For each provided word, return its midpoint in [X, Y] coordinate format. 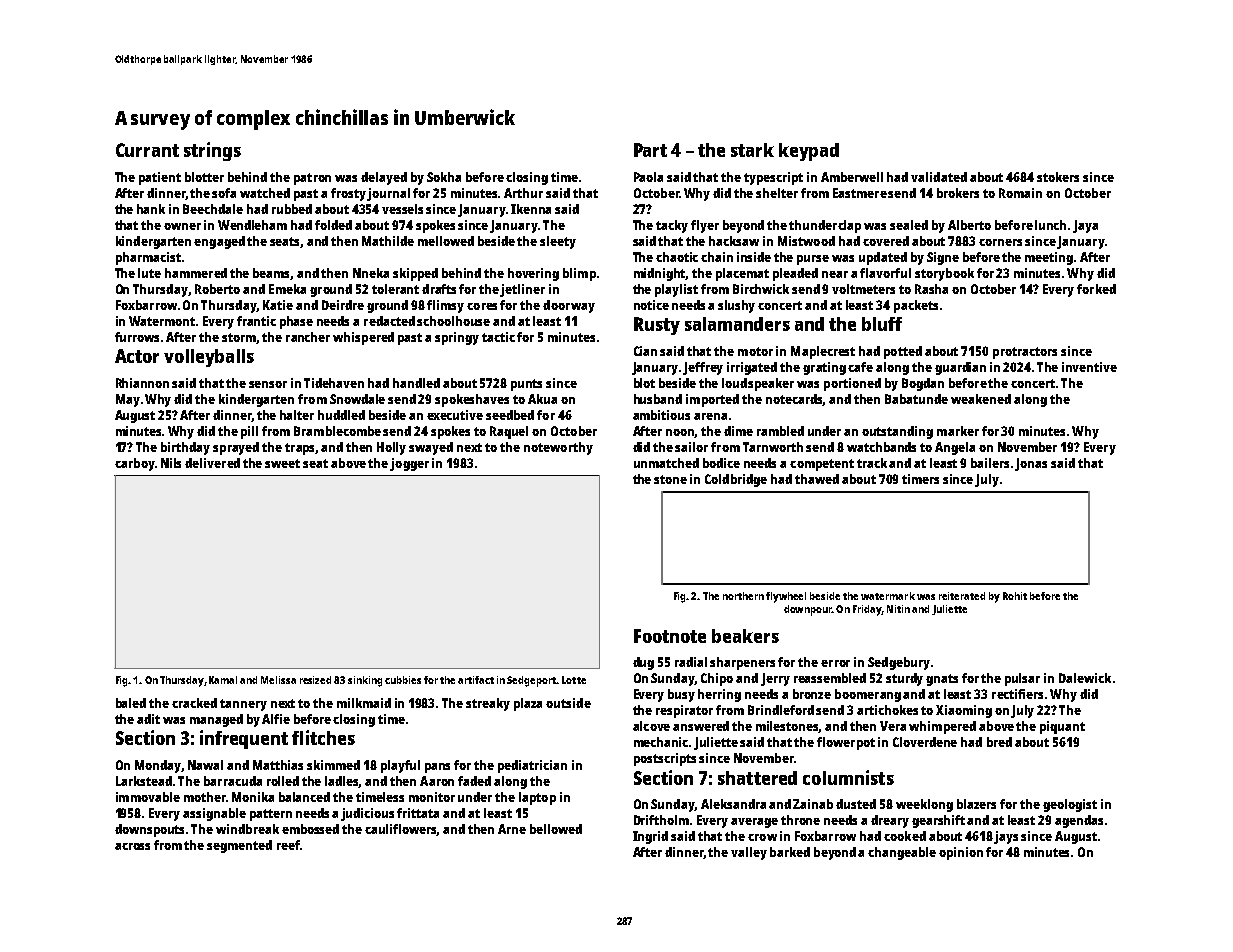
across [132, 846]
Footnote [670, 636]
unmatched [666, 463]
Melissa [278, 680]
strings [212, 151]
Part [650, 150]
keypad [809, 152]
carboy [135, 464]
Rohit [1015, 596]
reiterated [962, 596]
